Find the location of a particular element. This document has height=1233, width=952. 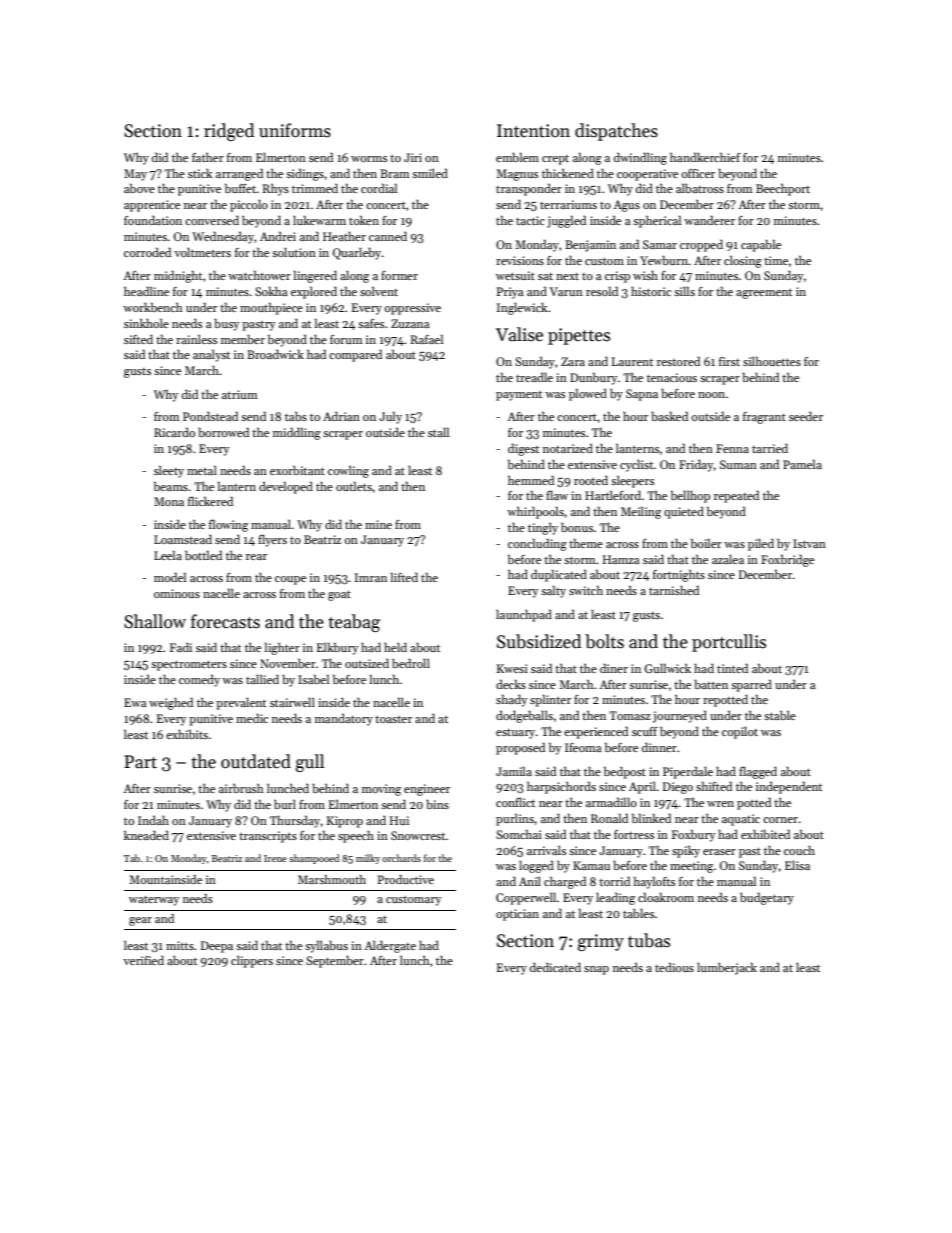

bedroll is located at coordinates (411, 663).
